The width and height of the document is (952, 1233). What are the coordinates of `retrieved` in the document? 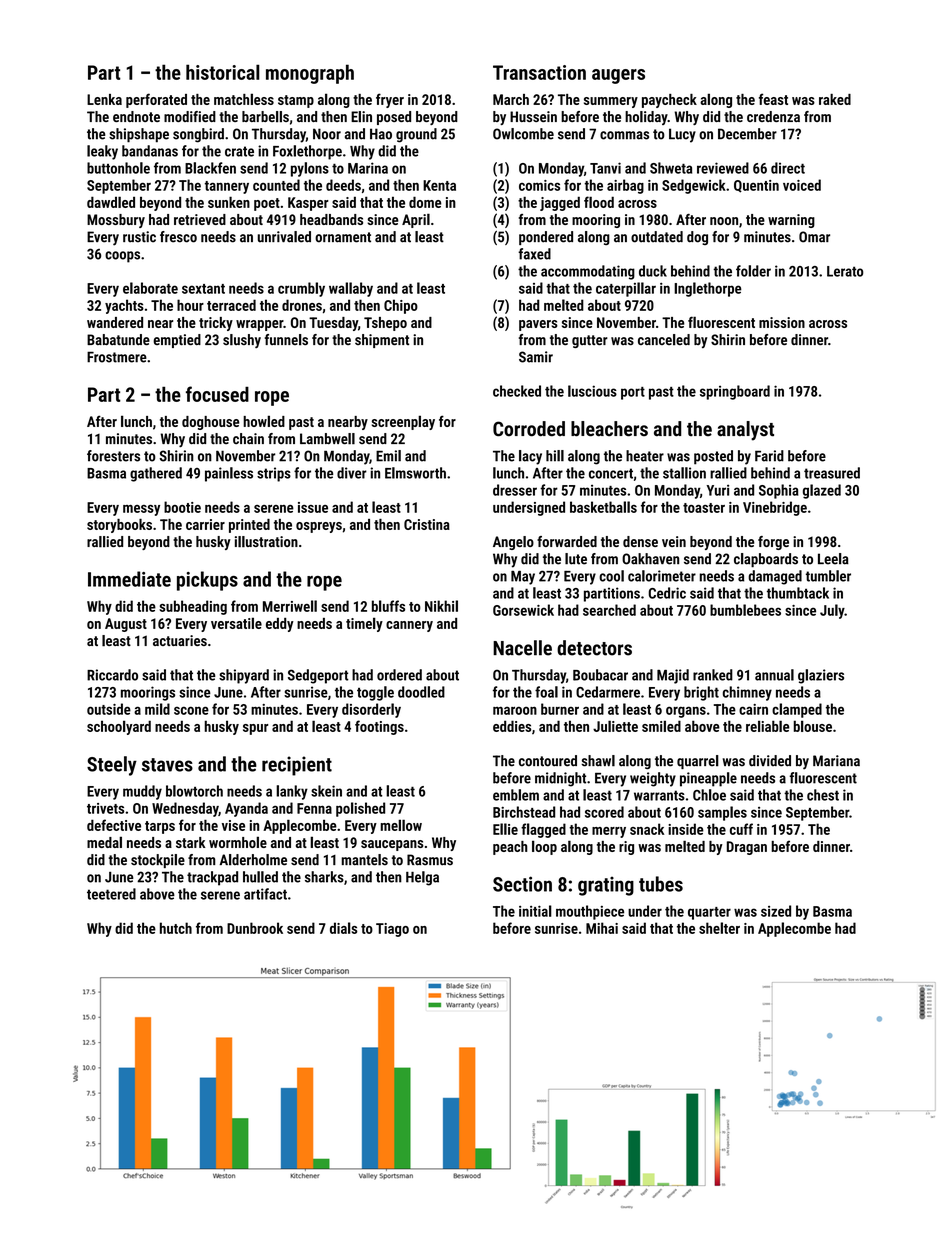 It's located at (200, 219).
